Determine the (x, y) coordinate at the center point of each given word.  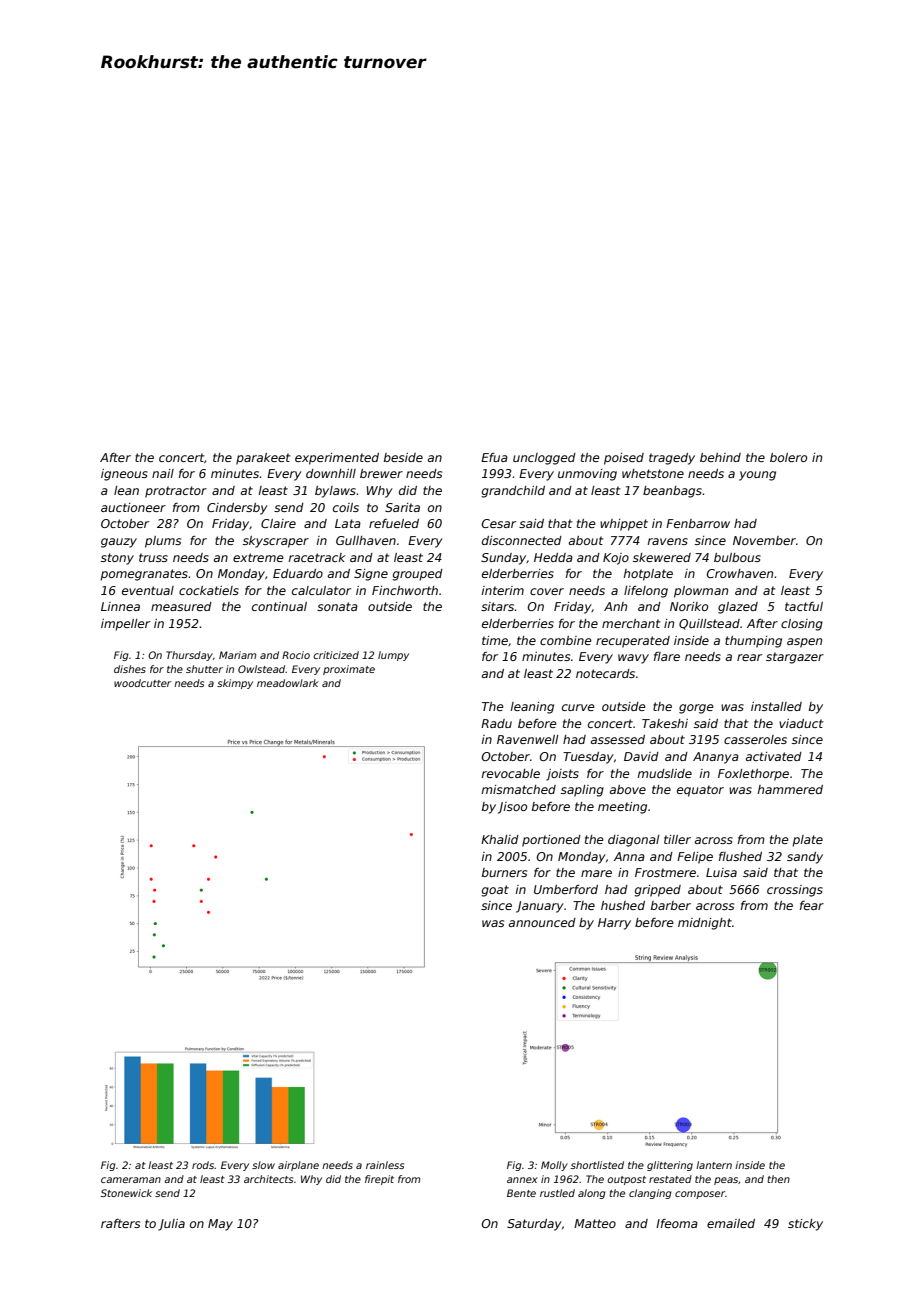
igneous (124, 475)
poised (624, 459)
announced (542, 922)
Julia (171, 1225)
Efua (494, 457)
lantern (714, 1165)
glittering (670, 1166)
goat (495, 891)
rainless (385, 1165)
